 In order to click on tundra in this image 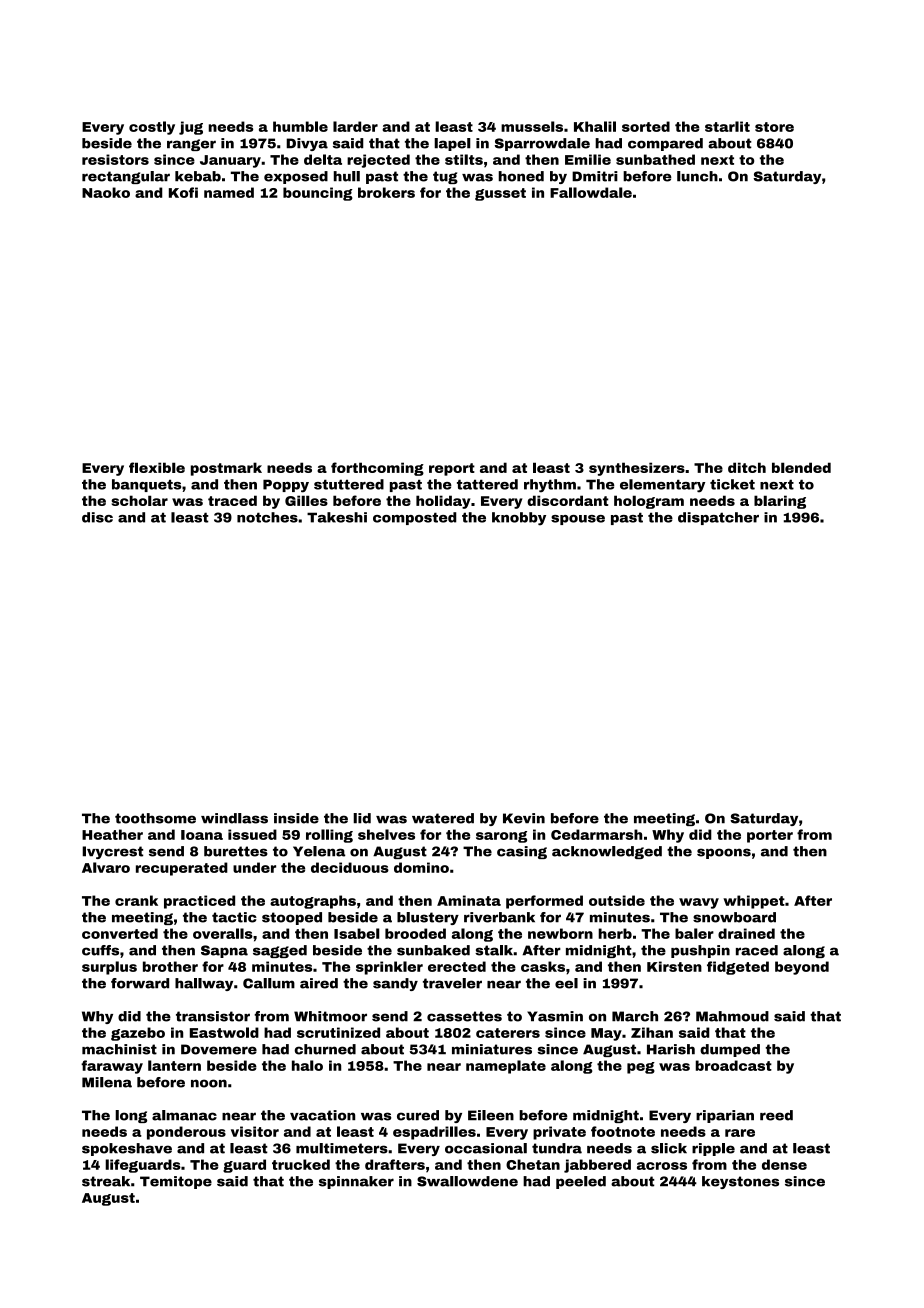, I will do `click(557, 1148)`.
